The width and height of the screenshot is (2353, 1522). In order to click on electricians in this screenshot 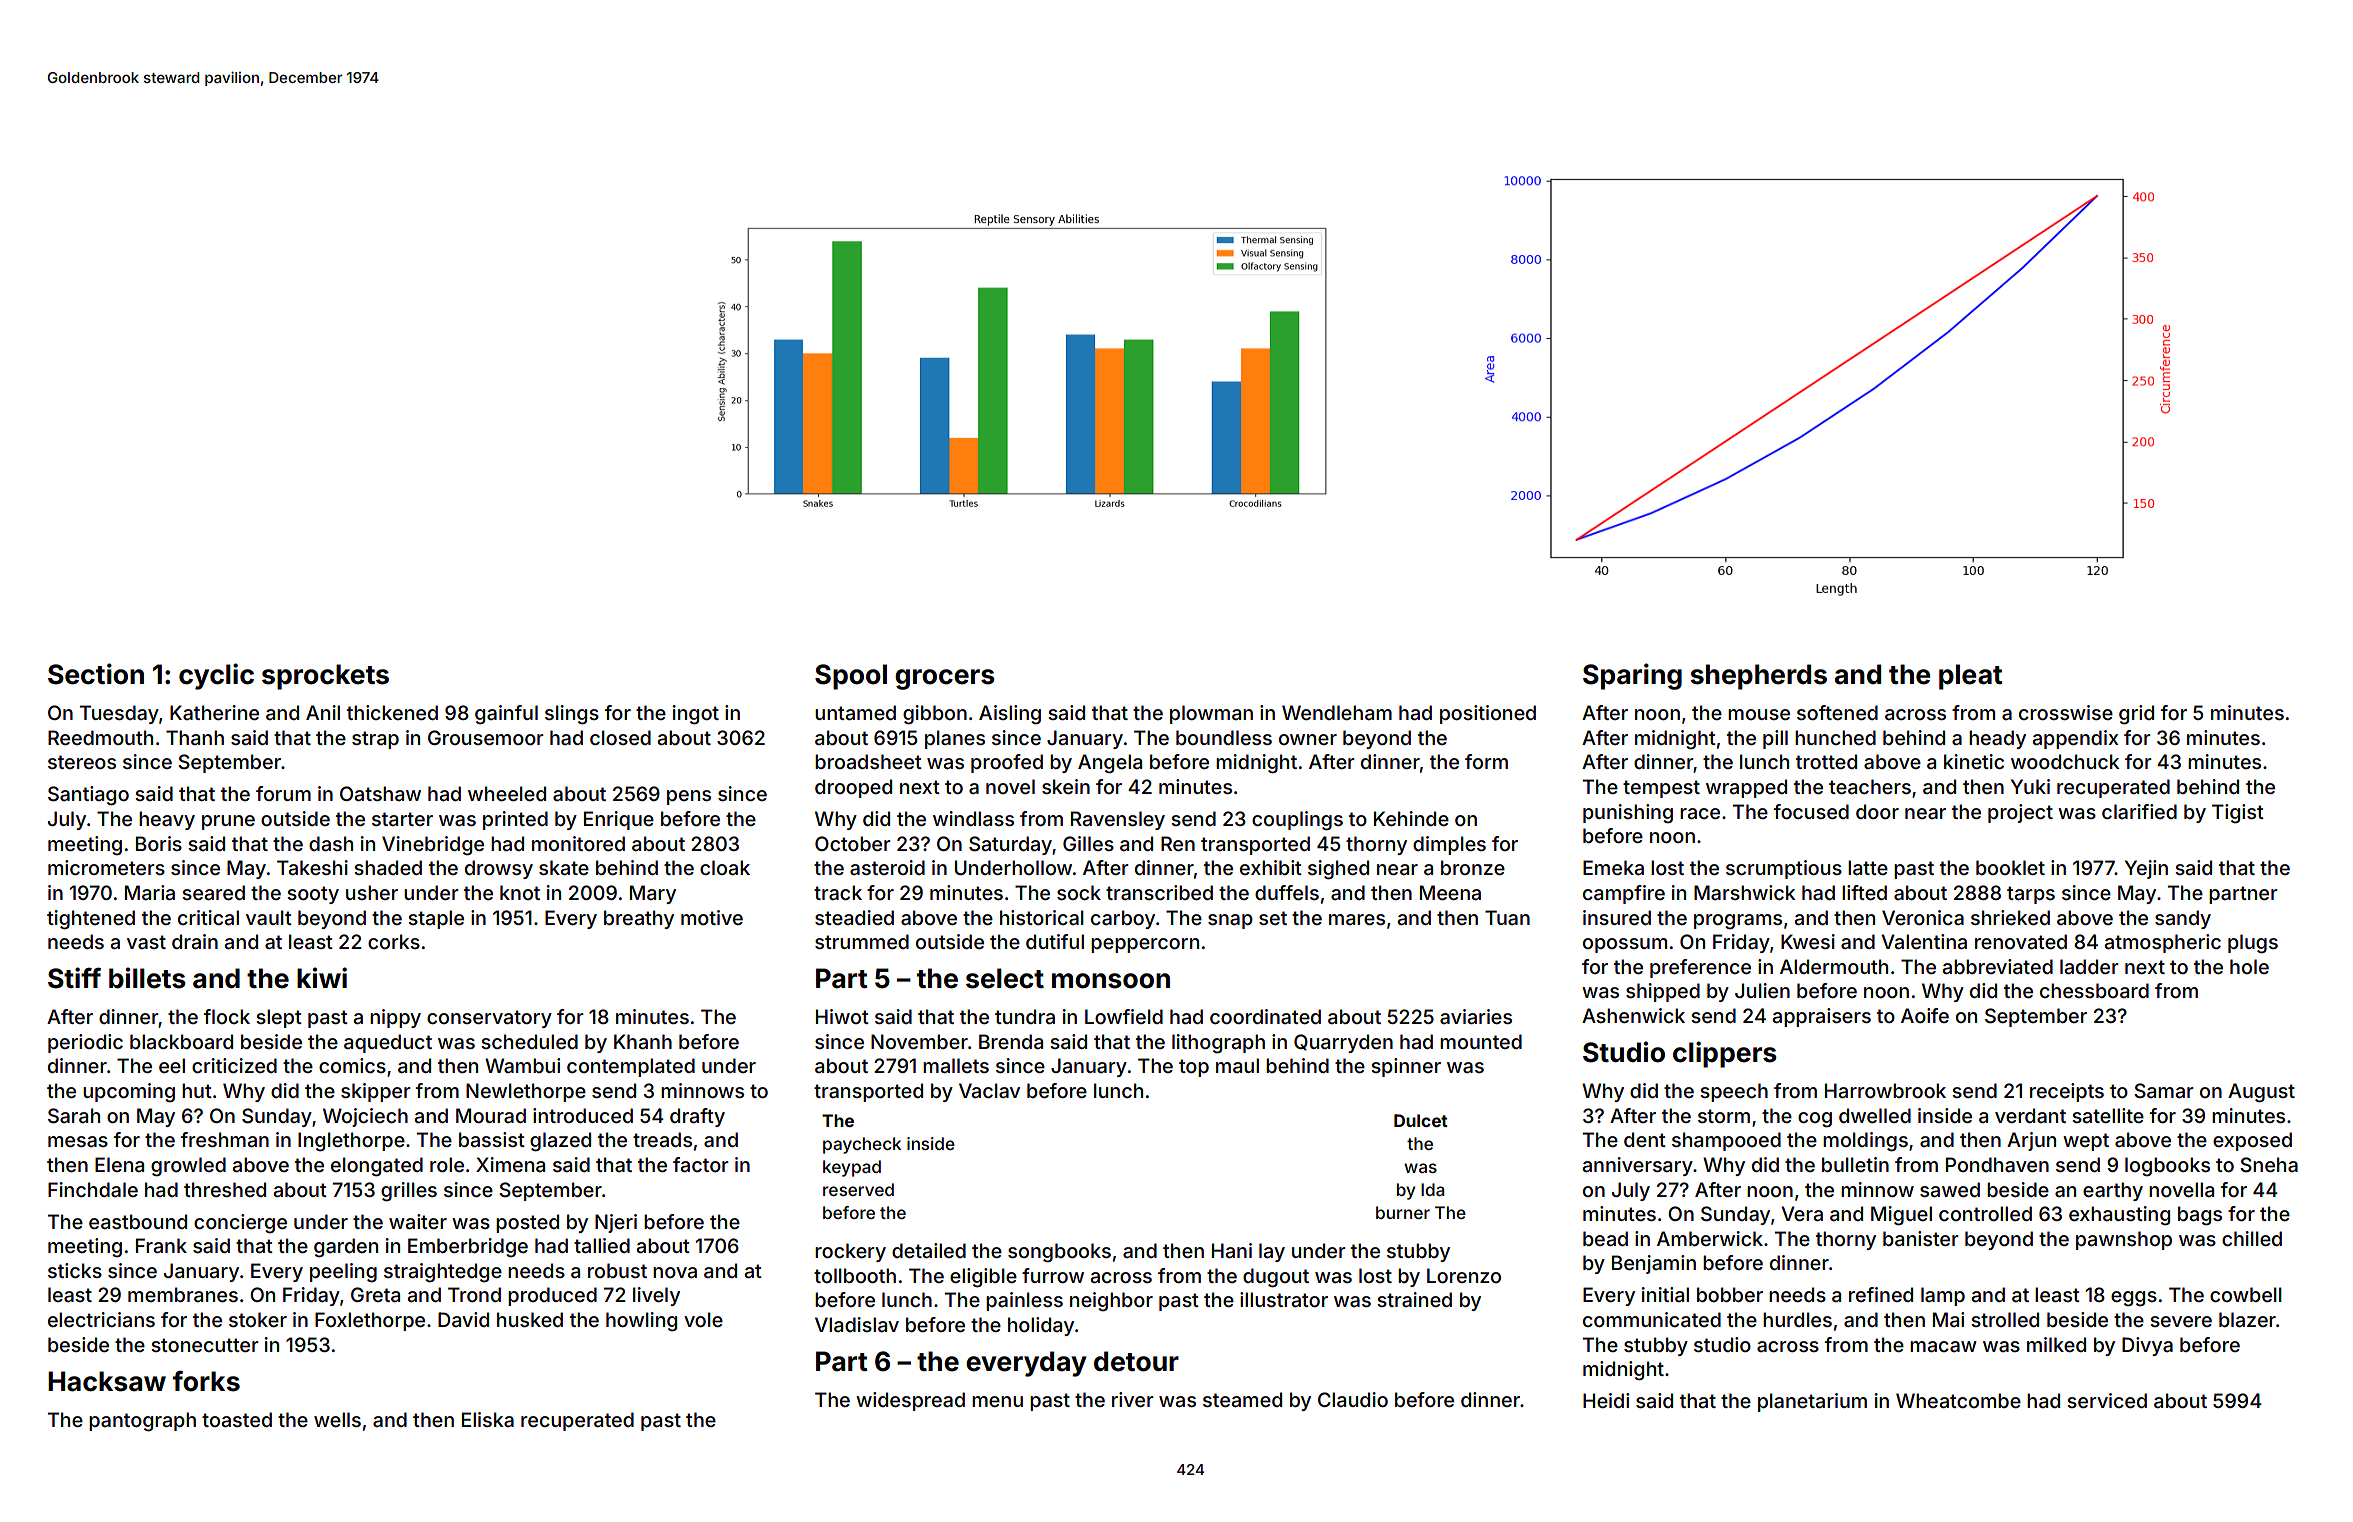, I will do `click(101, 1319)`.
